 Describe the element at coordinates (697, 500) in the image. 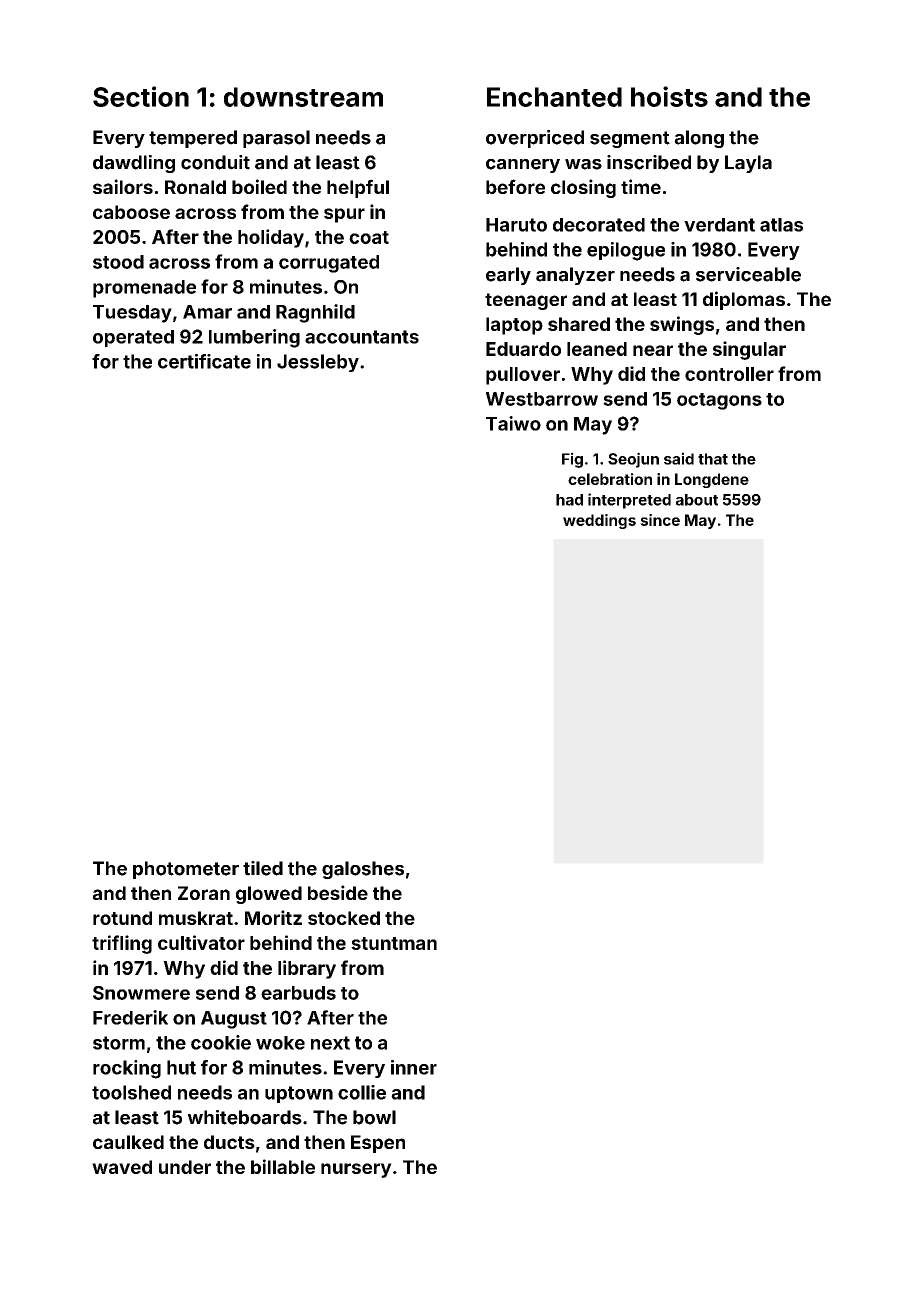

I see `about` at that location.
